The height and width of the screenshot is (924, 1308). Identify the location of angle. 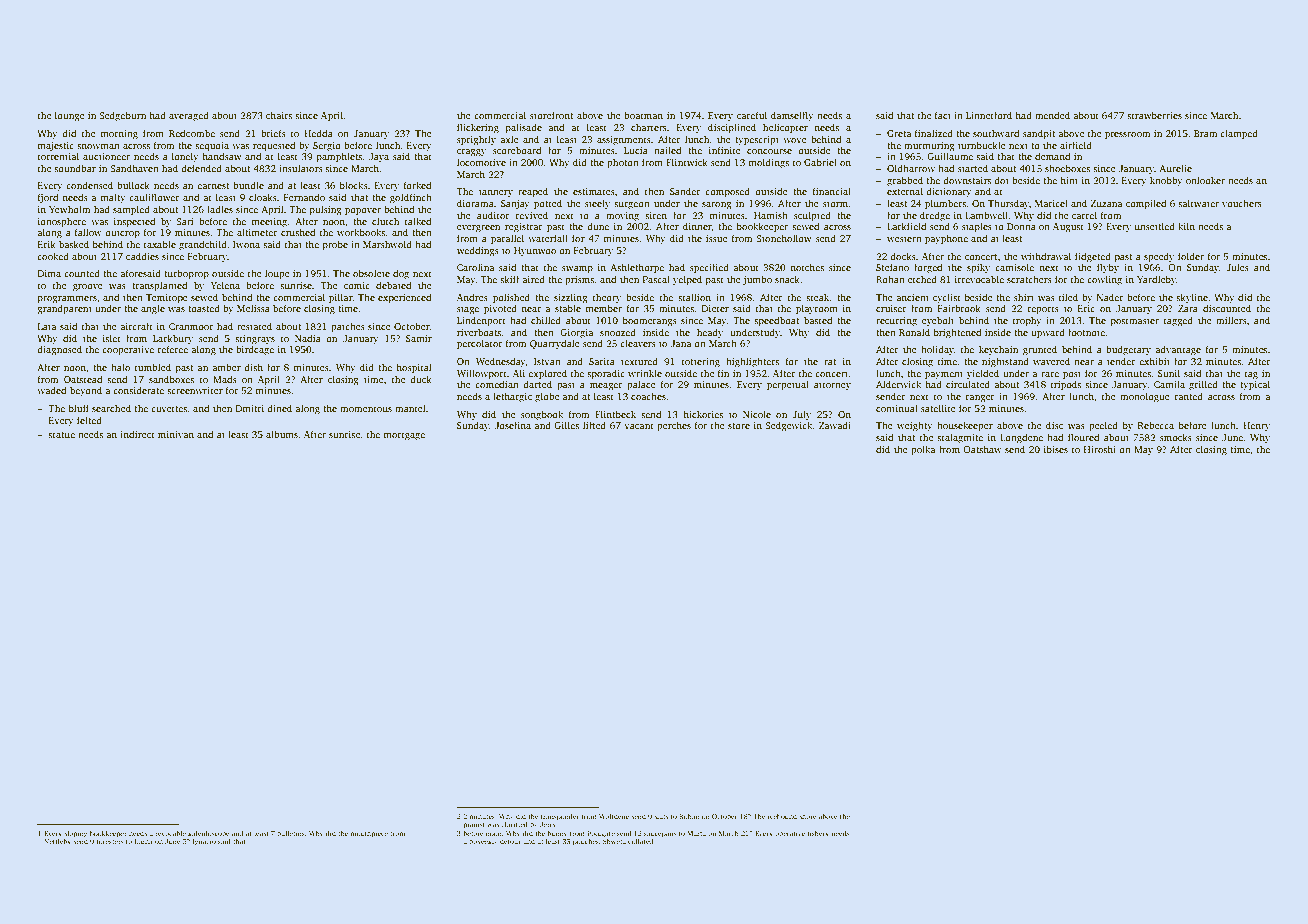
(153, 309).
